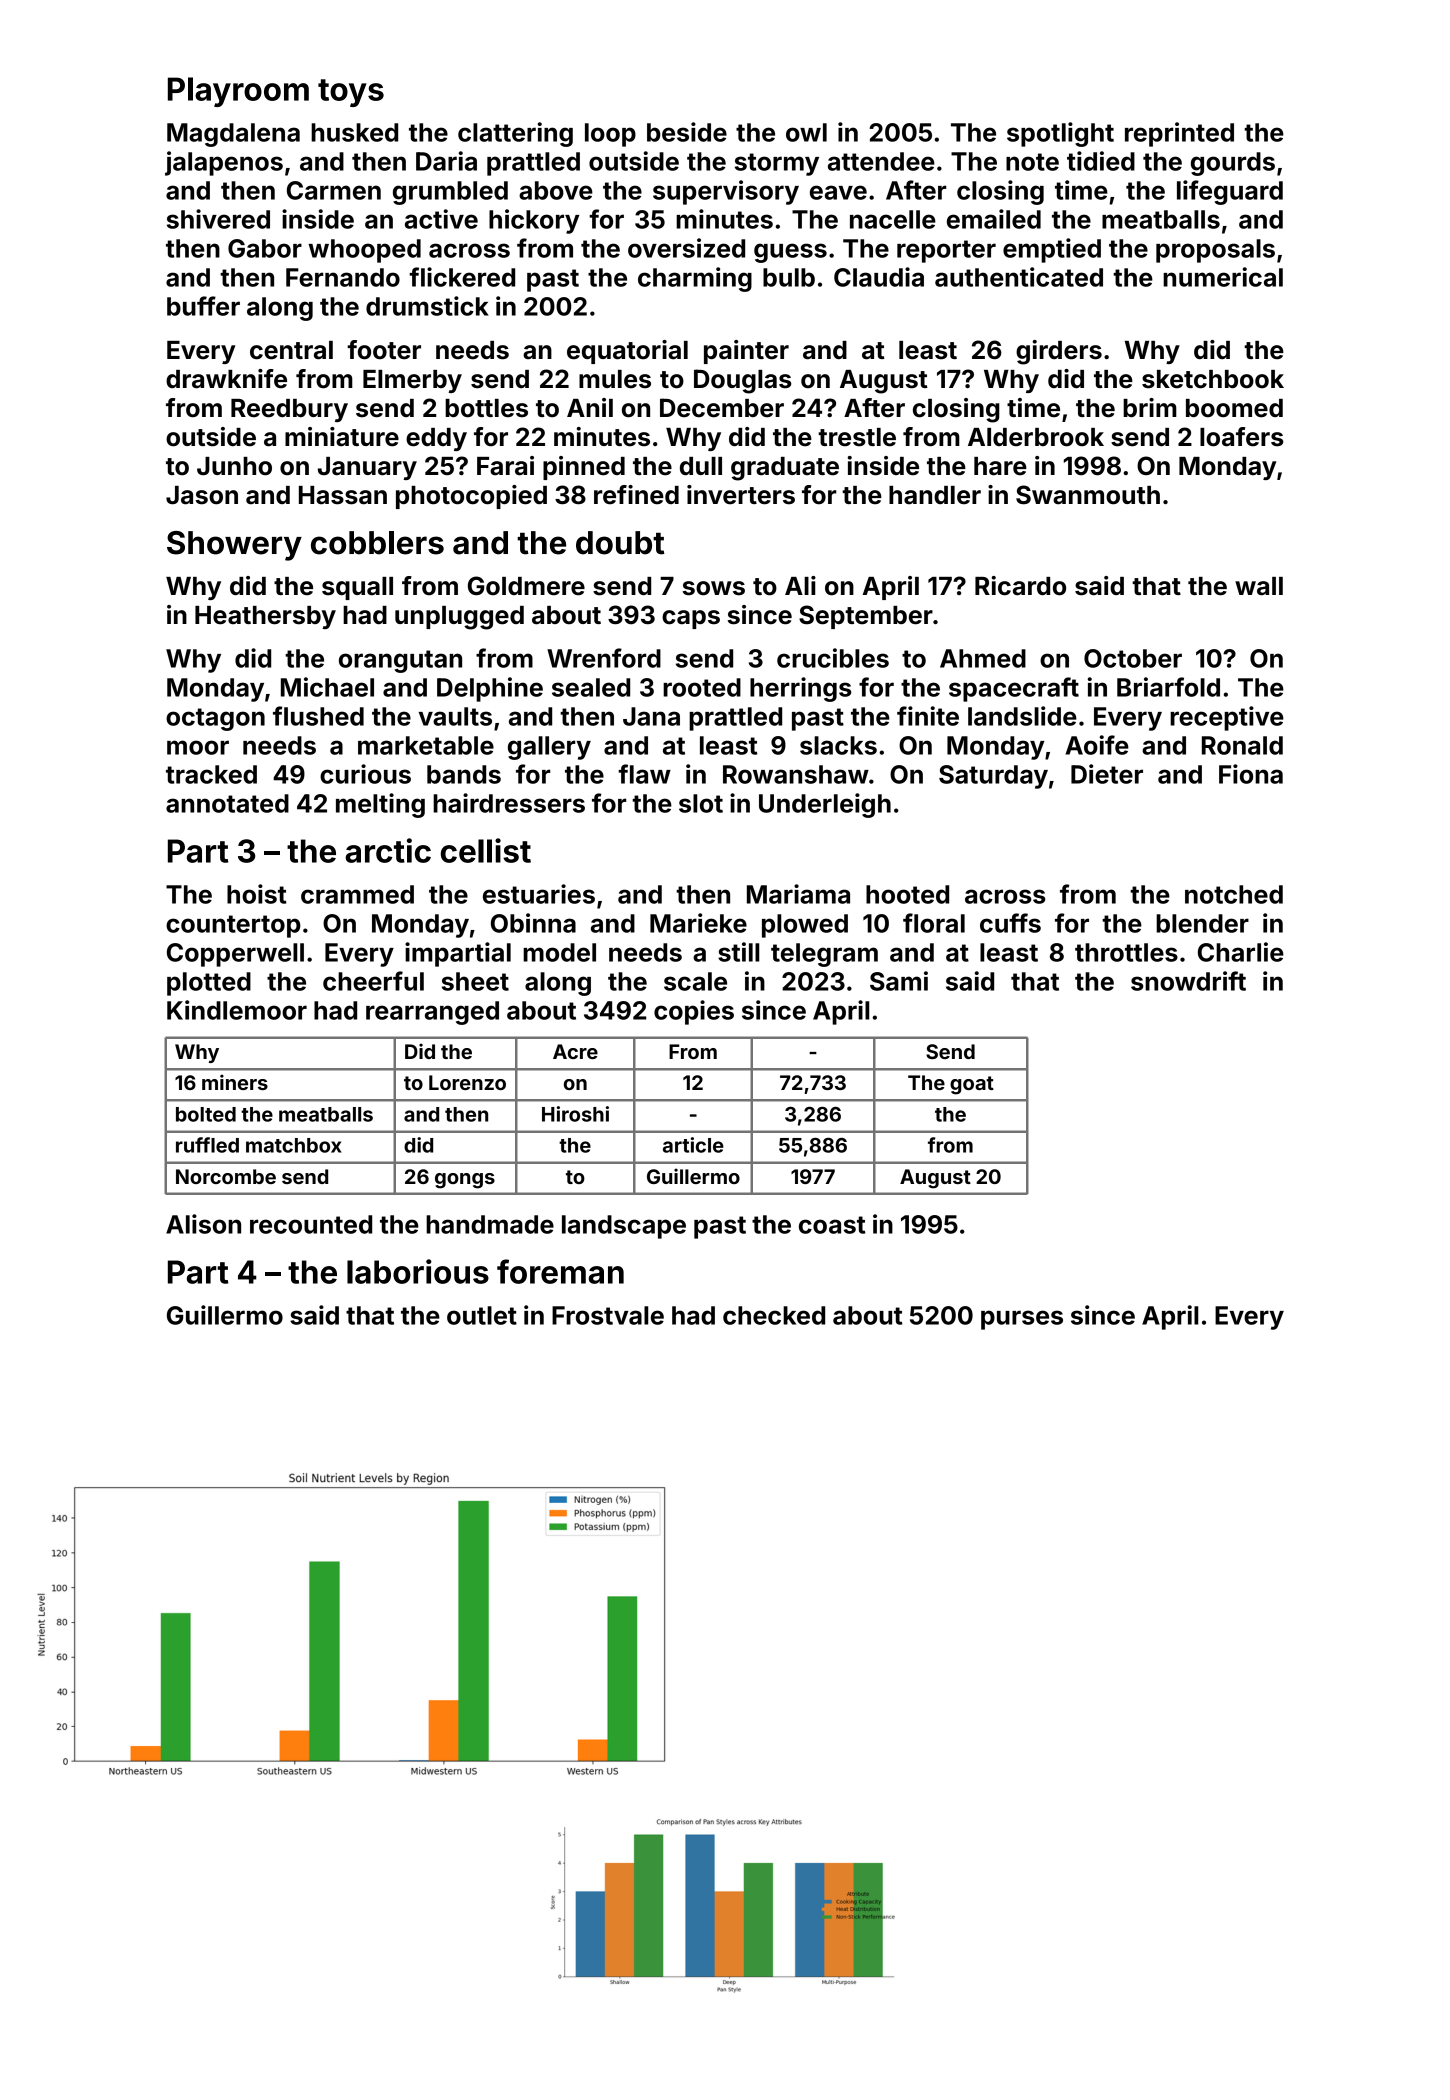 Image resolution: width=1450 pixels, height=2100 pixels. What do you see at coordinates (695, 981) in the screenshot?
I see `scale` at bounding box center [695, 981].
